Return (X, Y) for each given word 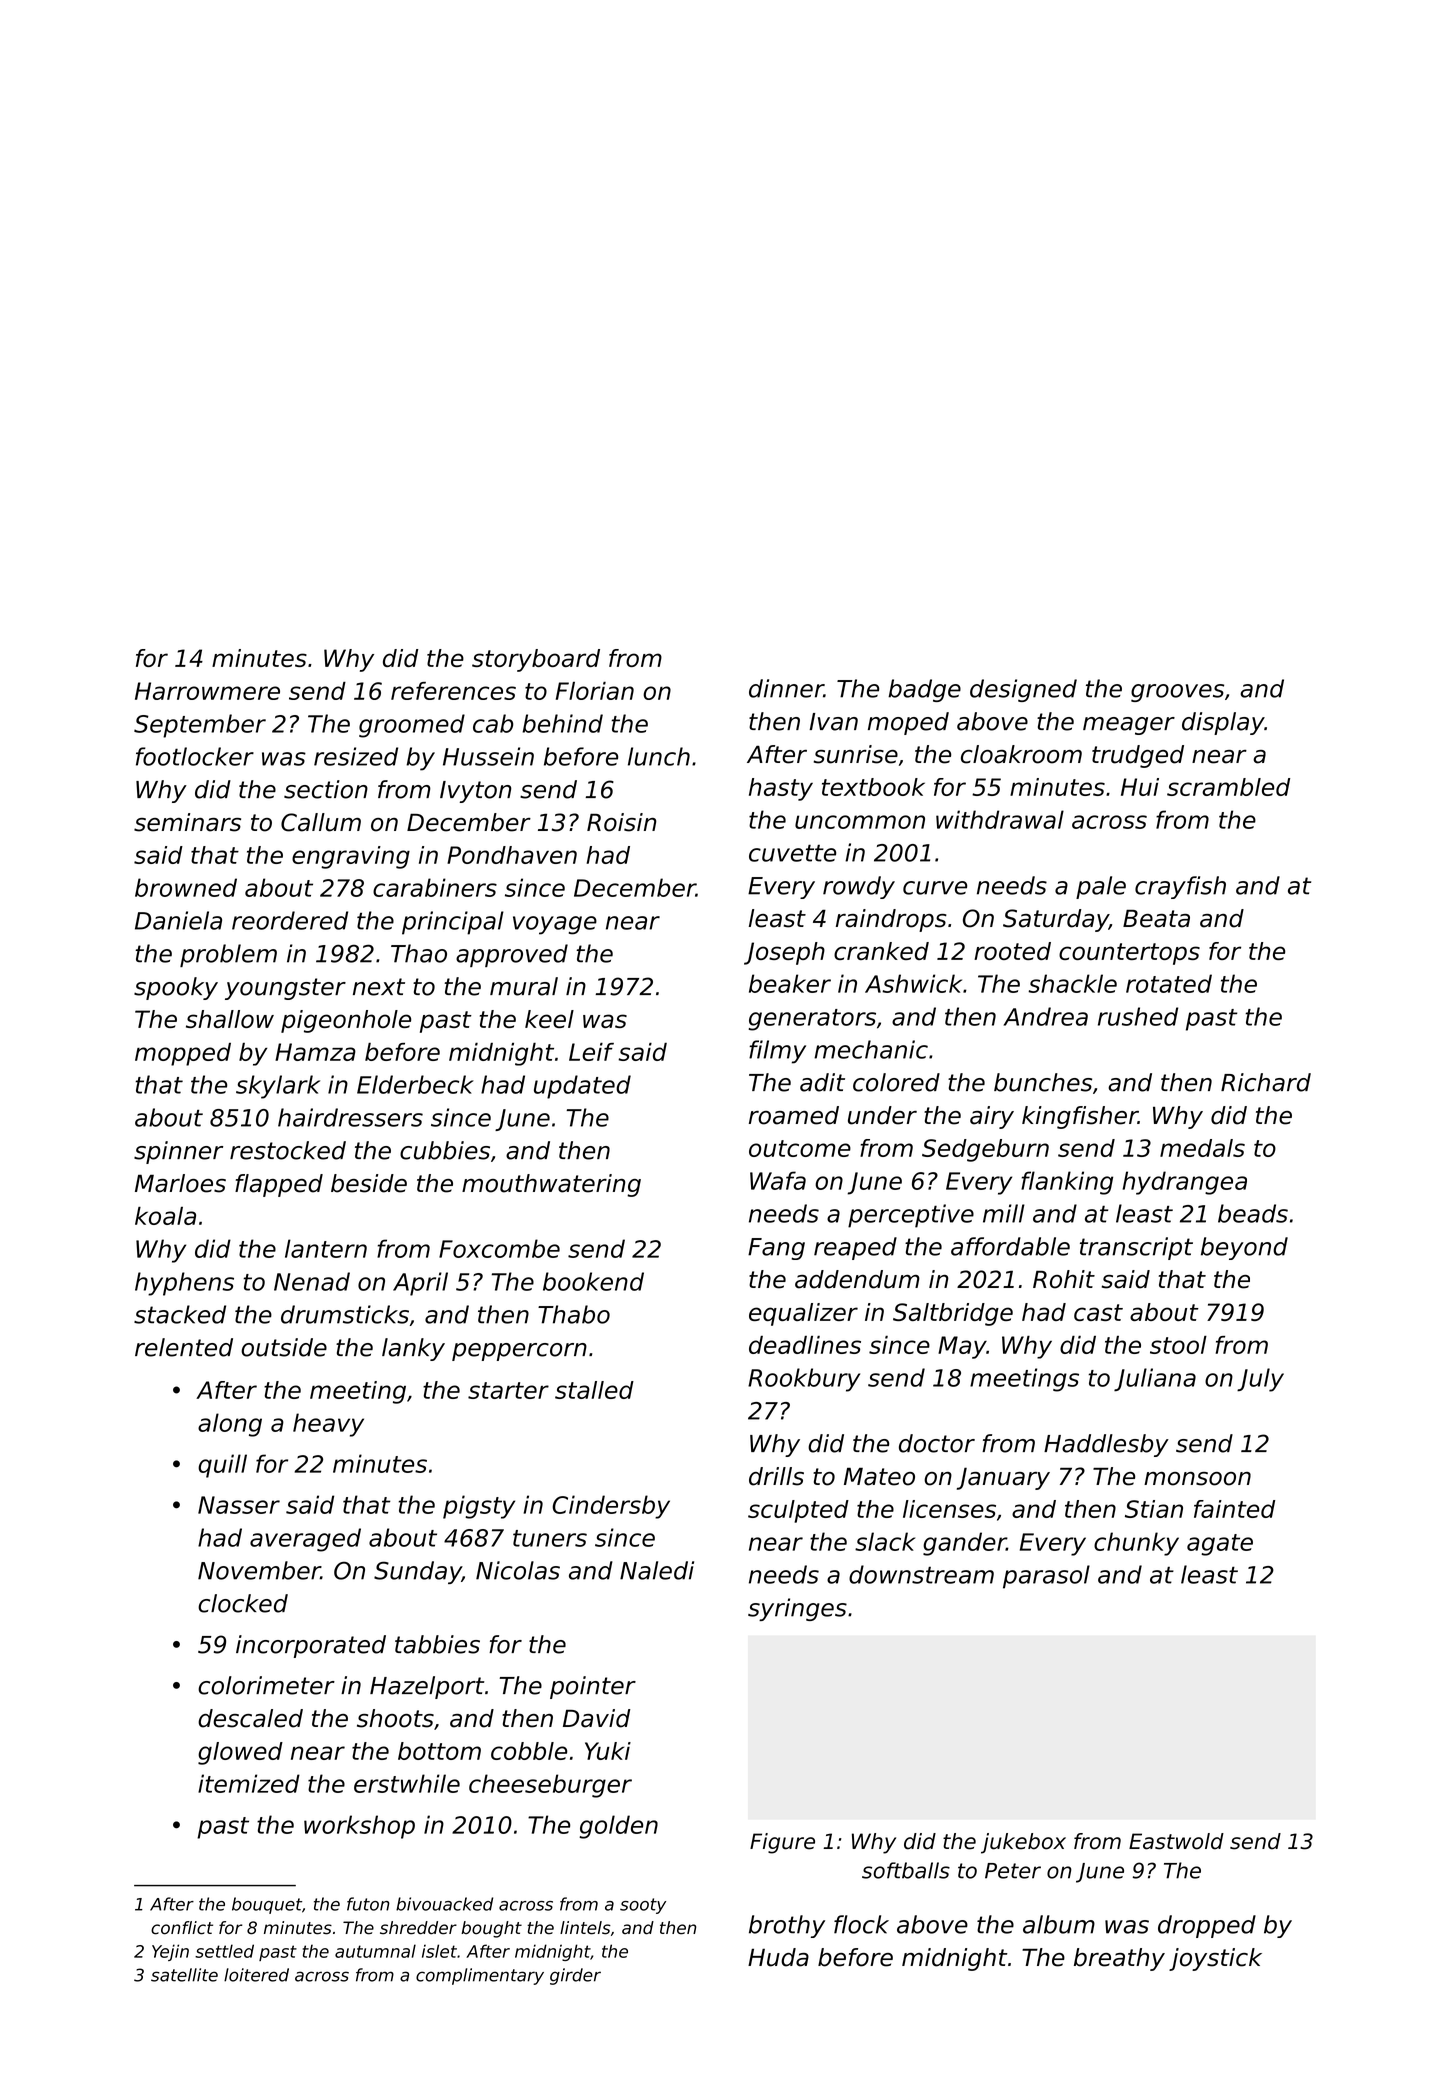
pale (1101, 887)
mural (524, 986)
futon (368, 1904)
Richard (1266, 1082)
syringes (797, 1609)
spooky (176, 988)
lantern (326, 1248)
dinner (786, 688)
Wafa (778, 1180)
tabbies (437, 1644)
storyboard (536, 660)
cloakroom (1021, 754)
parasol (1046, 1577)
